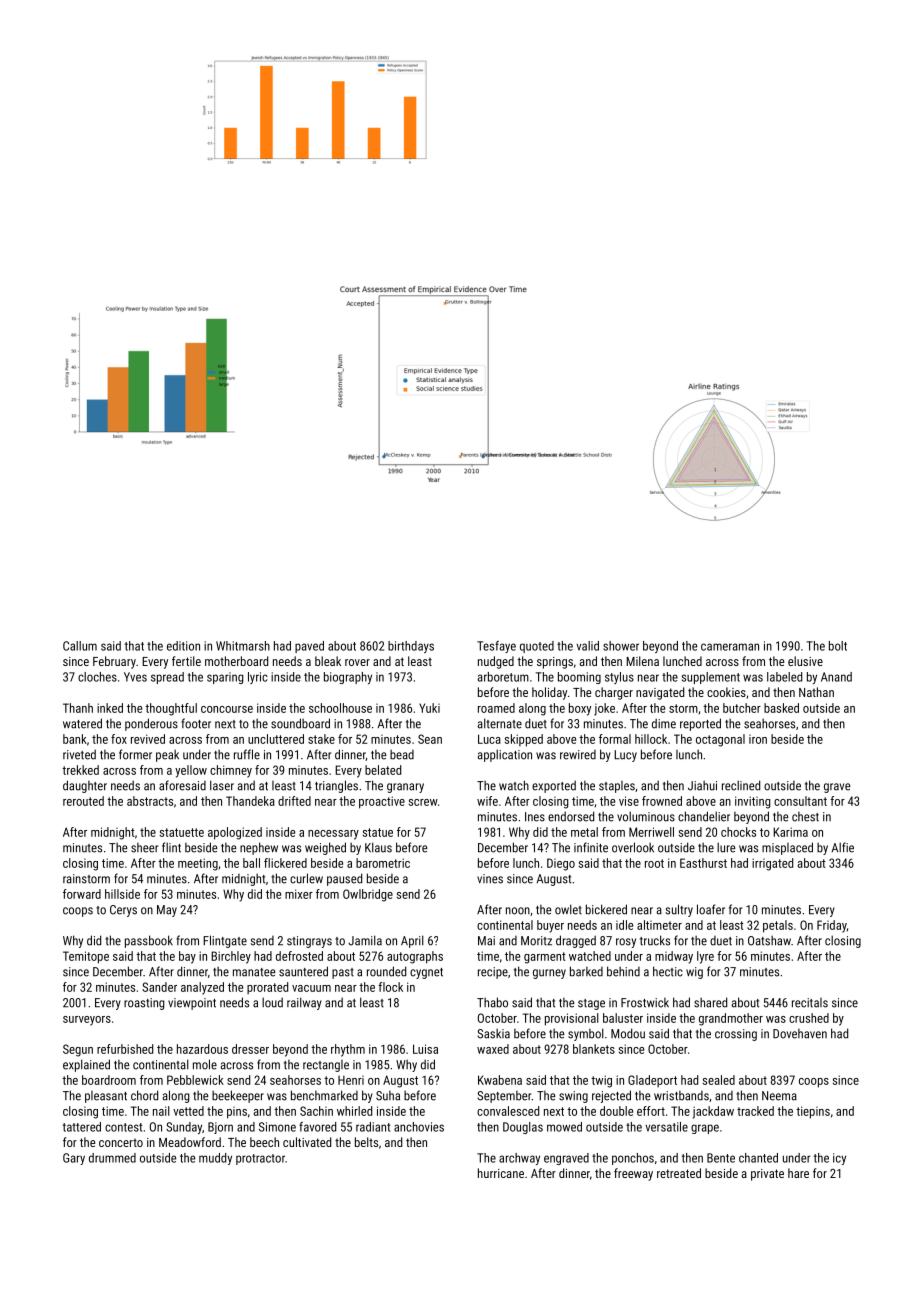 The image size is (924, 1308). Describe the element at coordinates (588, 646) in the screenshot. I see `valid` at that location.
